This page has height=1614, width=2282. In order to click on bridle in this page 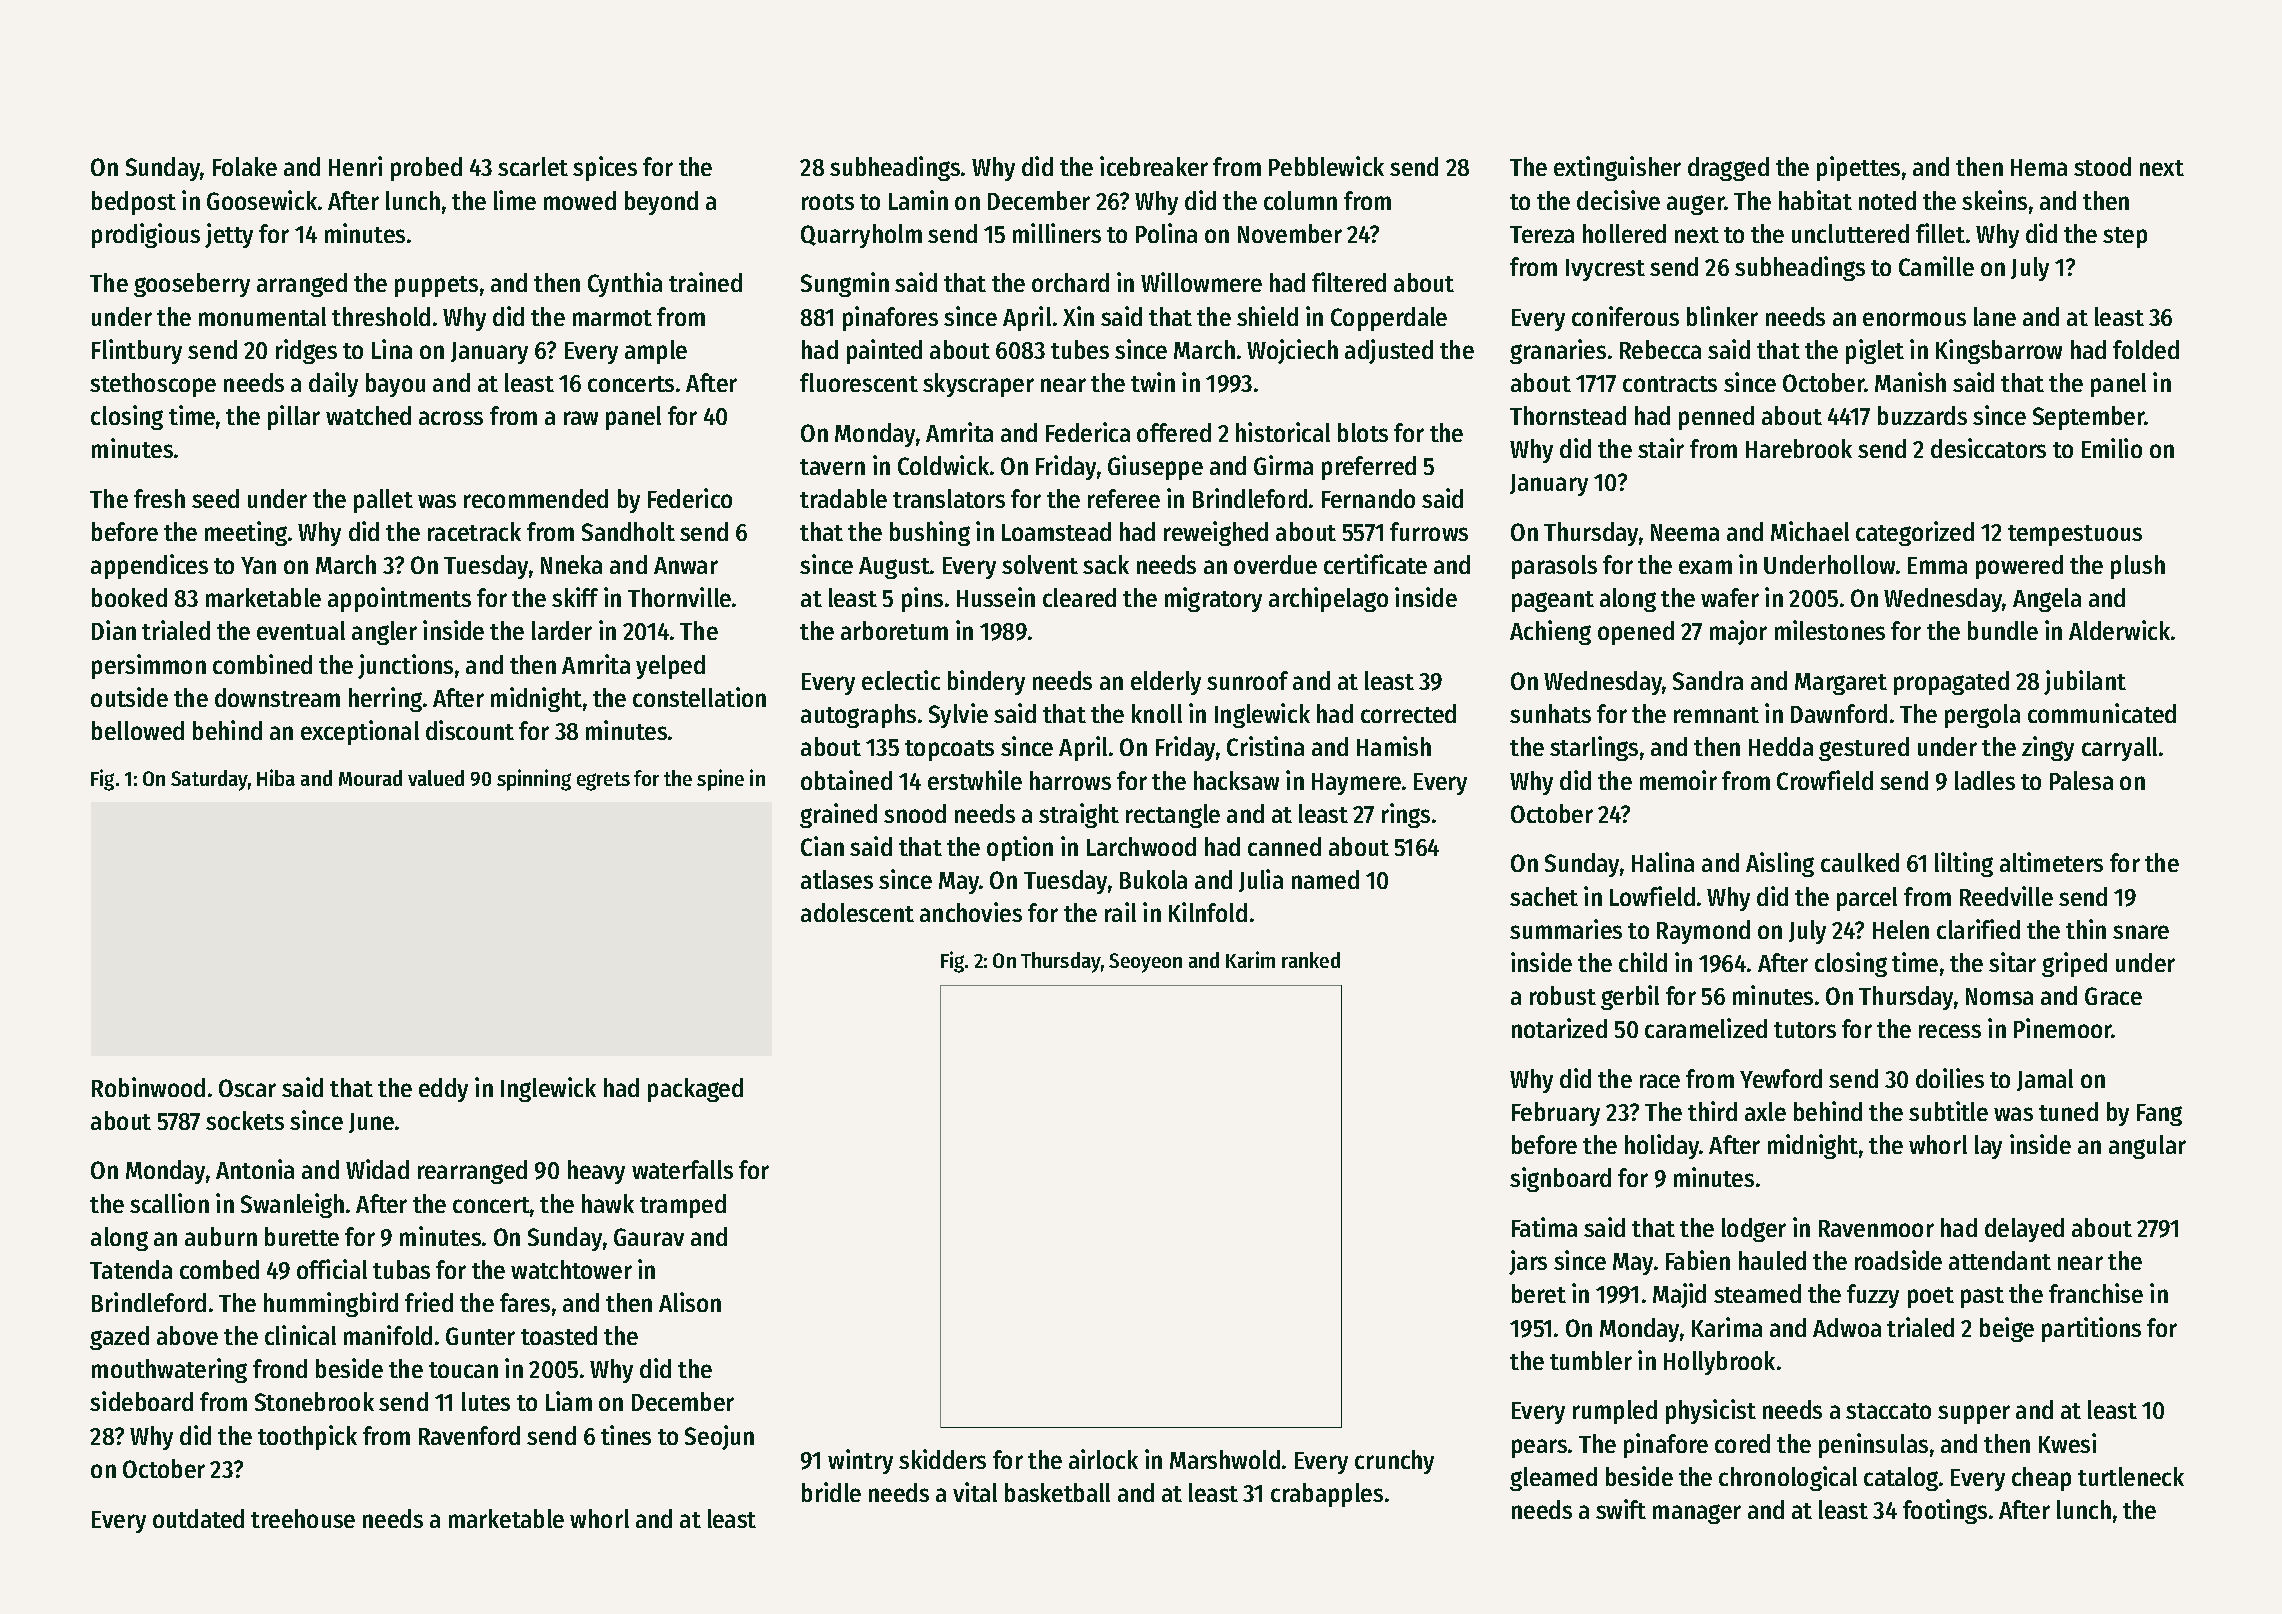, I will do `click(831, 1492)`.
